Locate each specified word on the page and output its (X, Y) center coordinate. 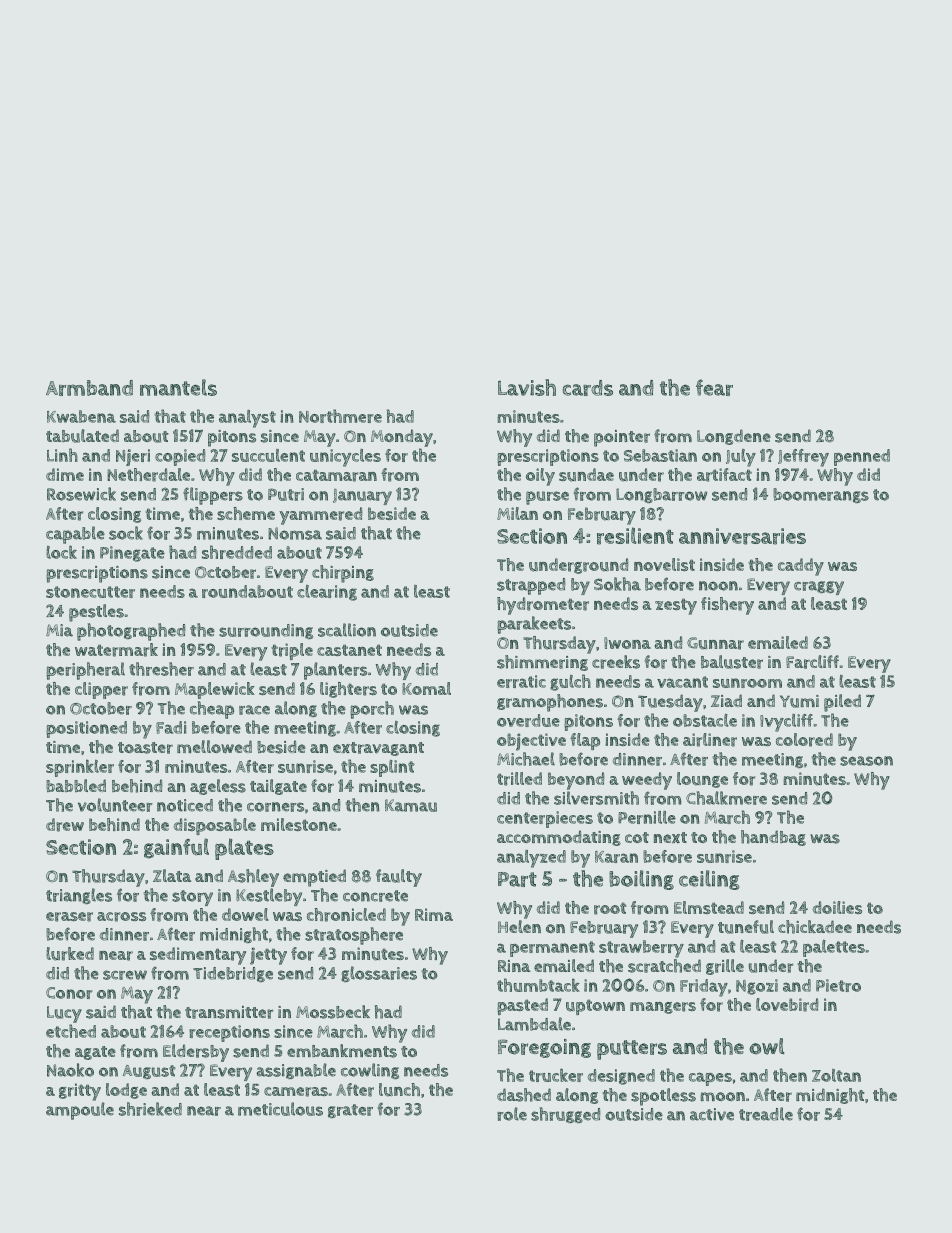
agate (95, 1053)
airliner (710, 740)
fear (714, 387)
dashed (524, 1095)
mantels (178, 387)
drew (65, 825)
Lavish (527, 387)
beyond (576, 781)
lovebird (787, 1005)
